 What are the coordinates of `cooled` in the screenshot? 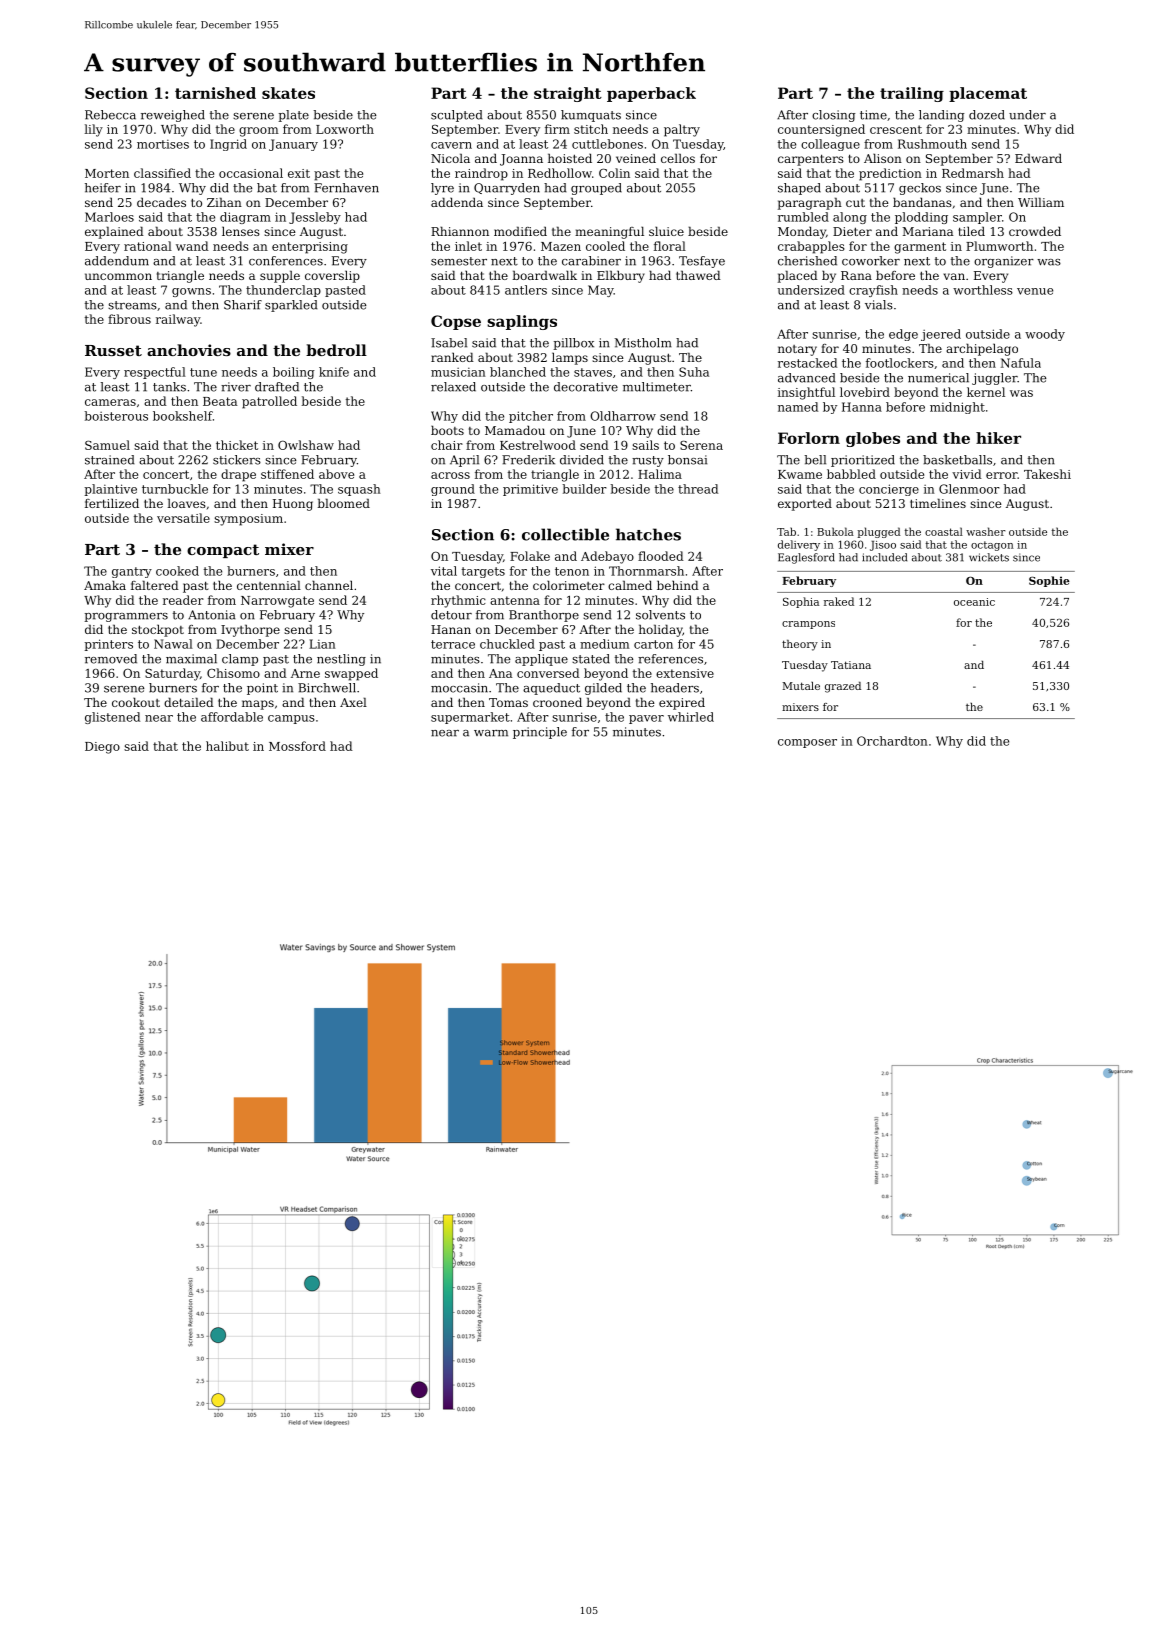 It's located at (605, 246).
